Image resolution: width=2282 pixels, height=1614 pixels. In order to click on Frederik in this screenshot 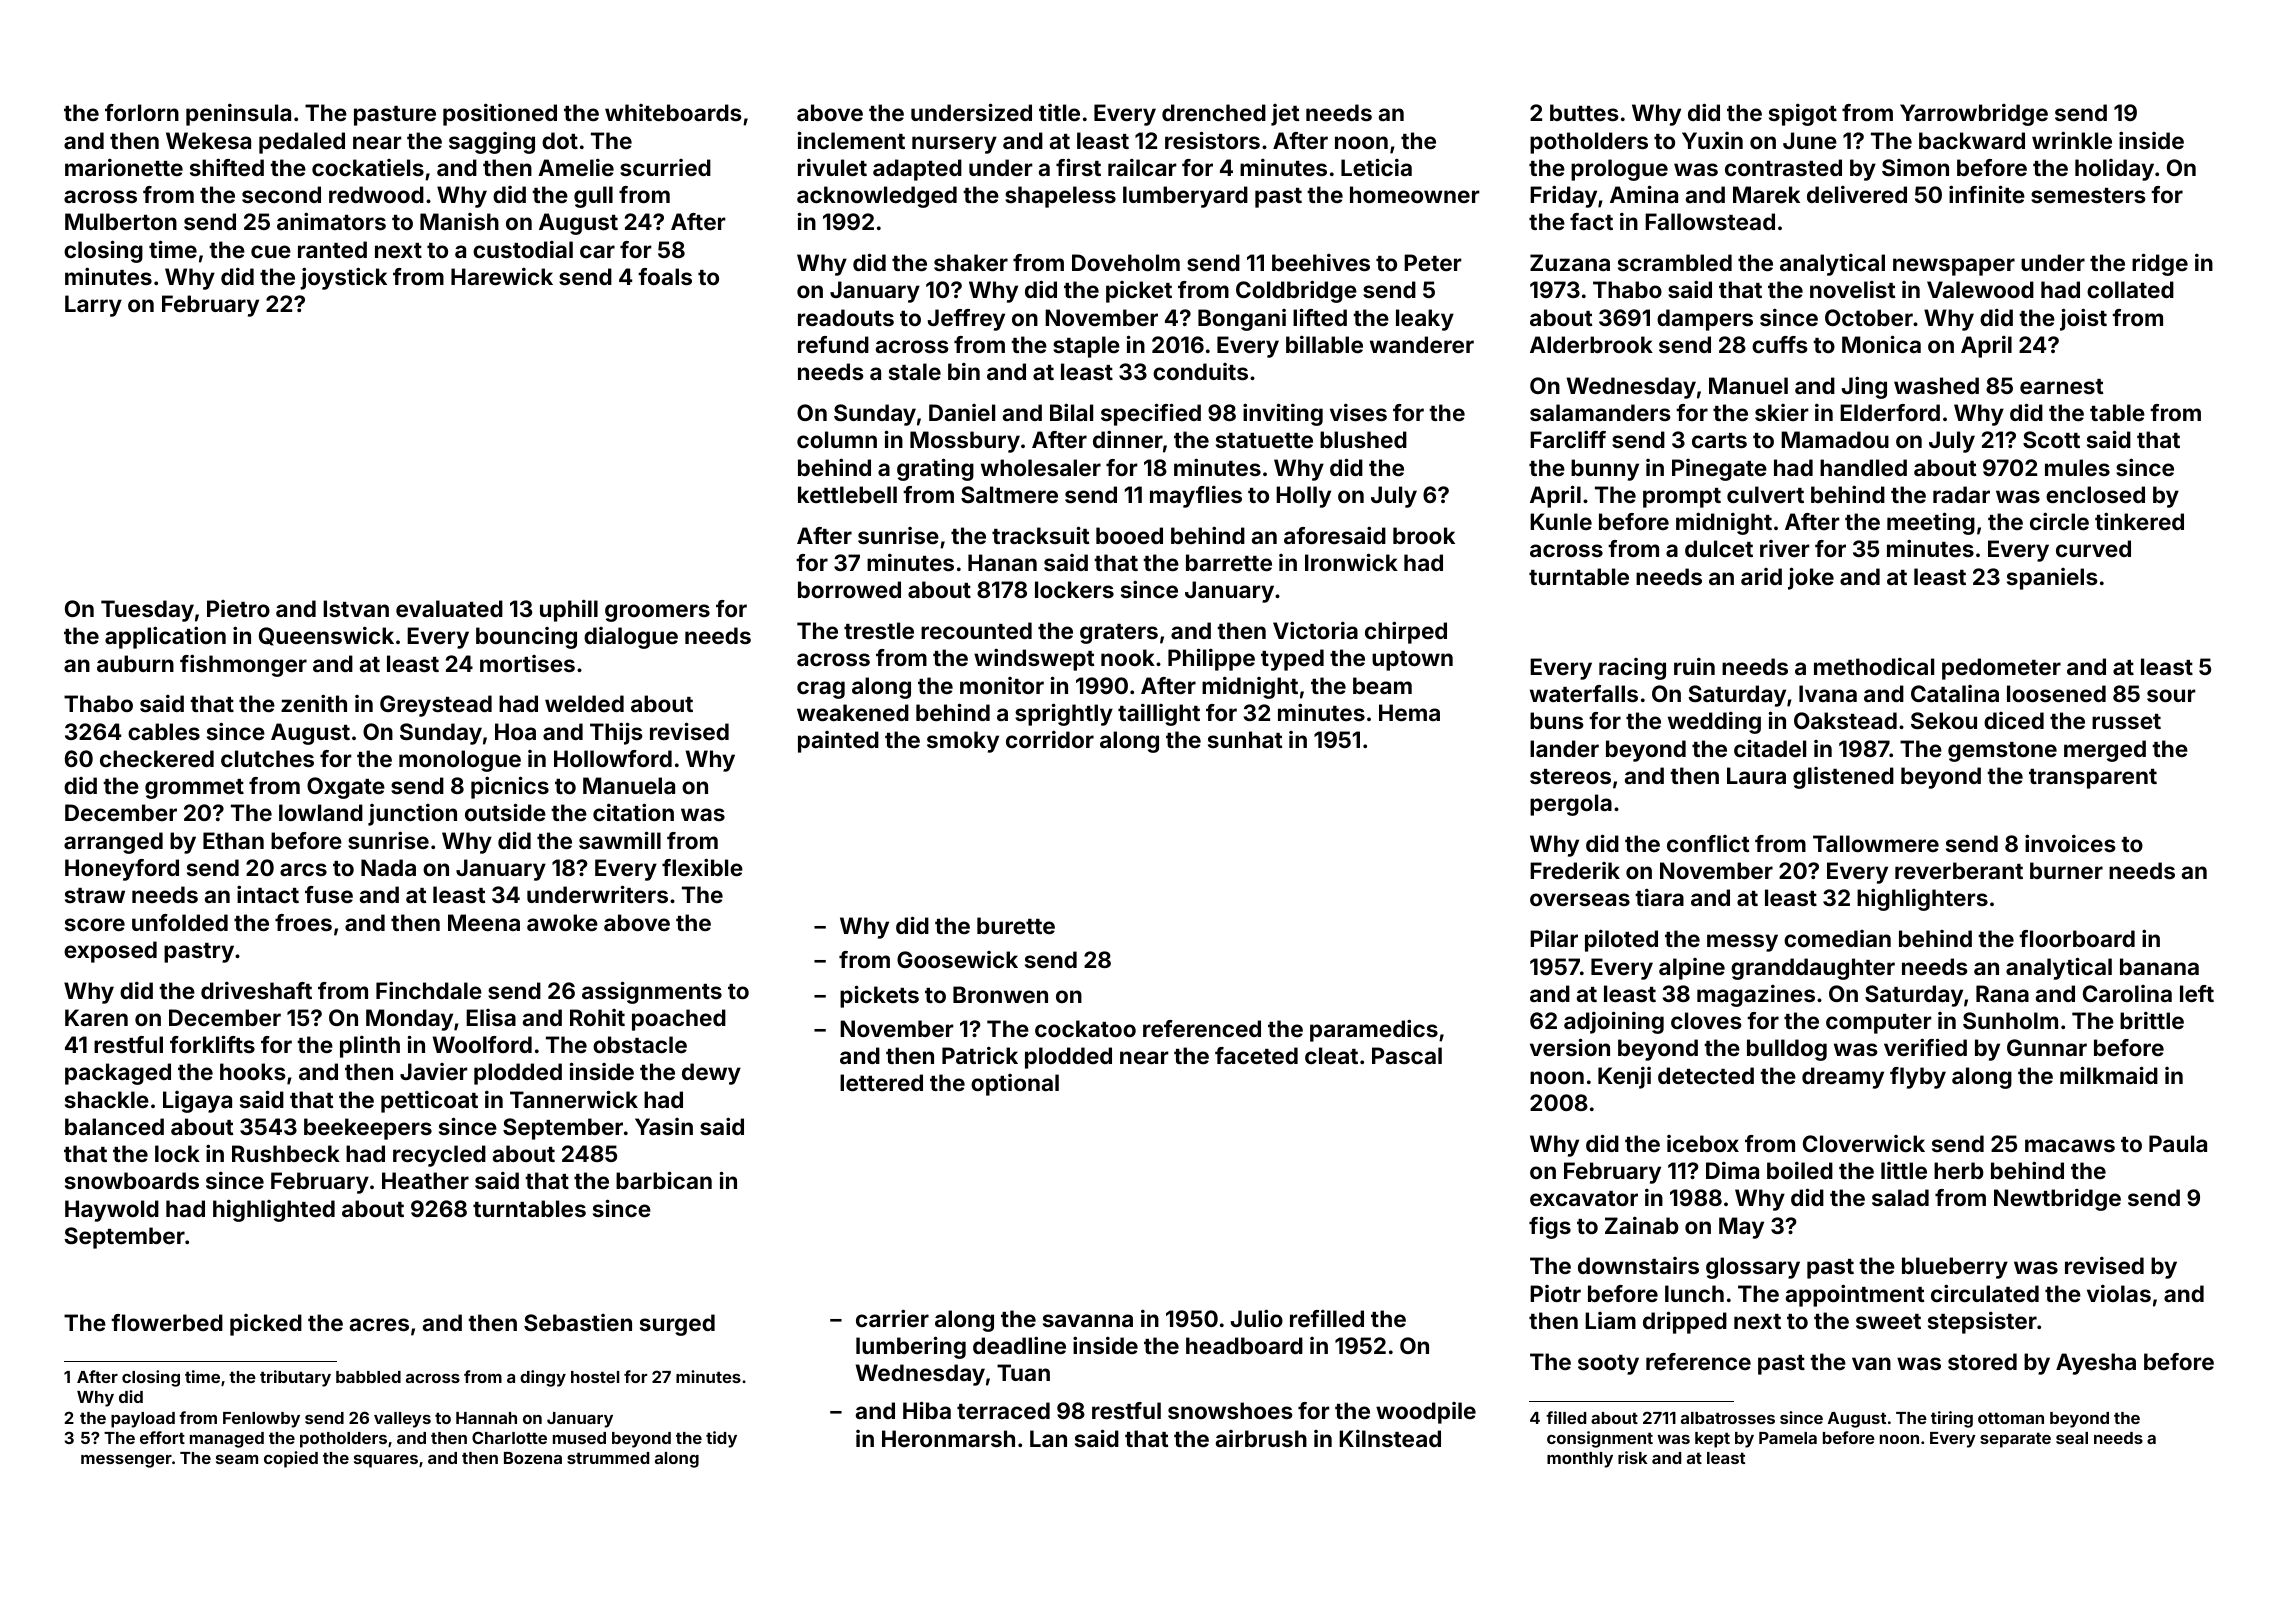, I will do `click(1575, 870)`.
